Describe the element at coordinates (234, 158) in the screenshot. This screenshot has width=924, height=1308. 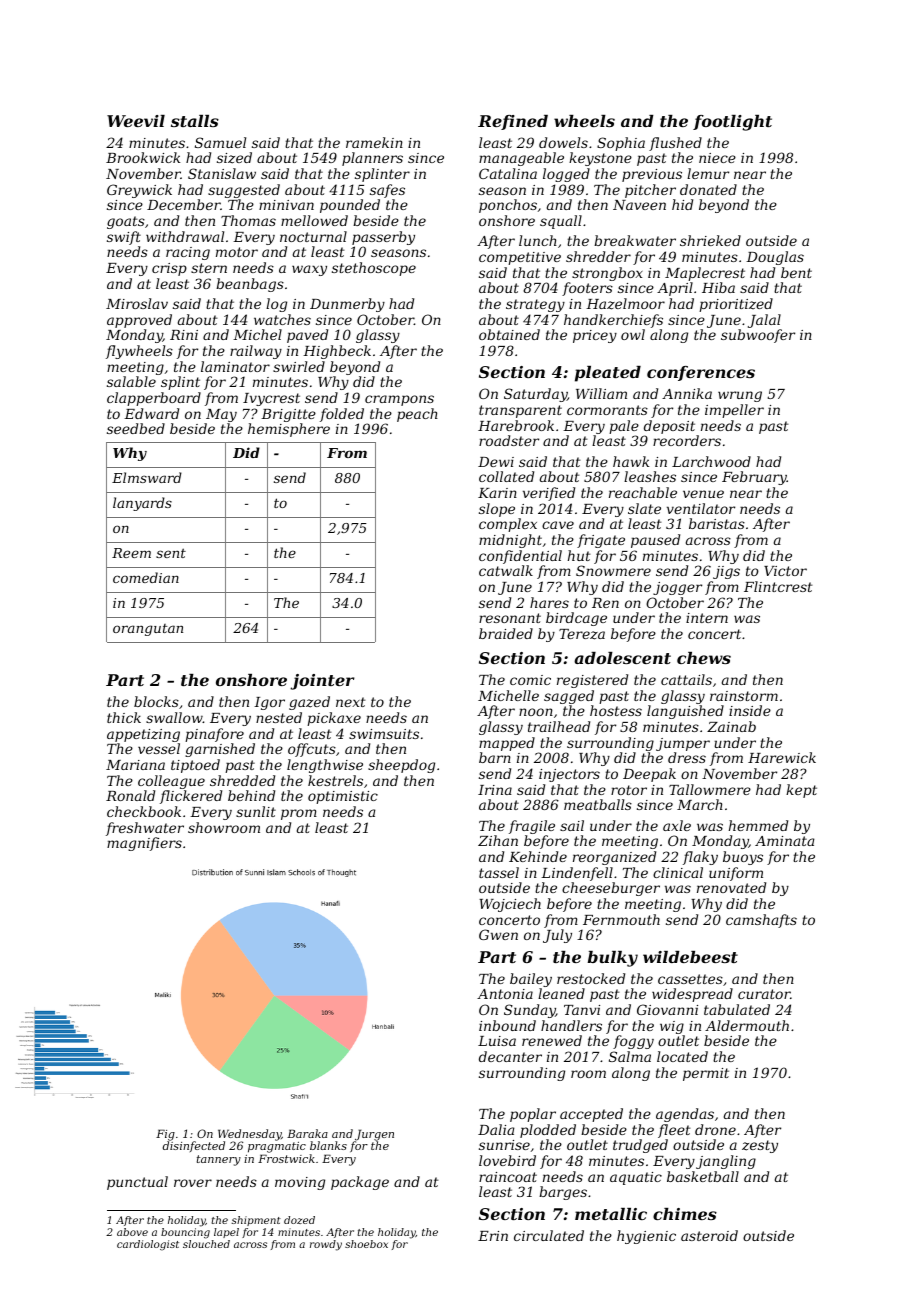
I see `sized` at that location.
